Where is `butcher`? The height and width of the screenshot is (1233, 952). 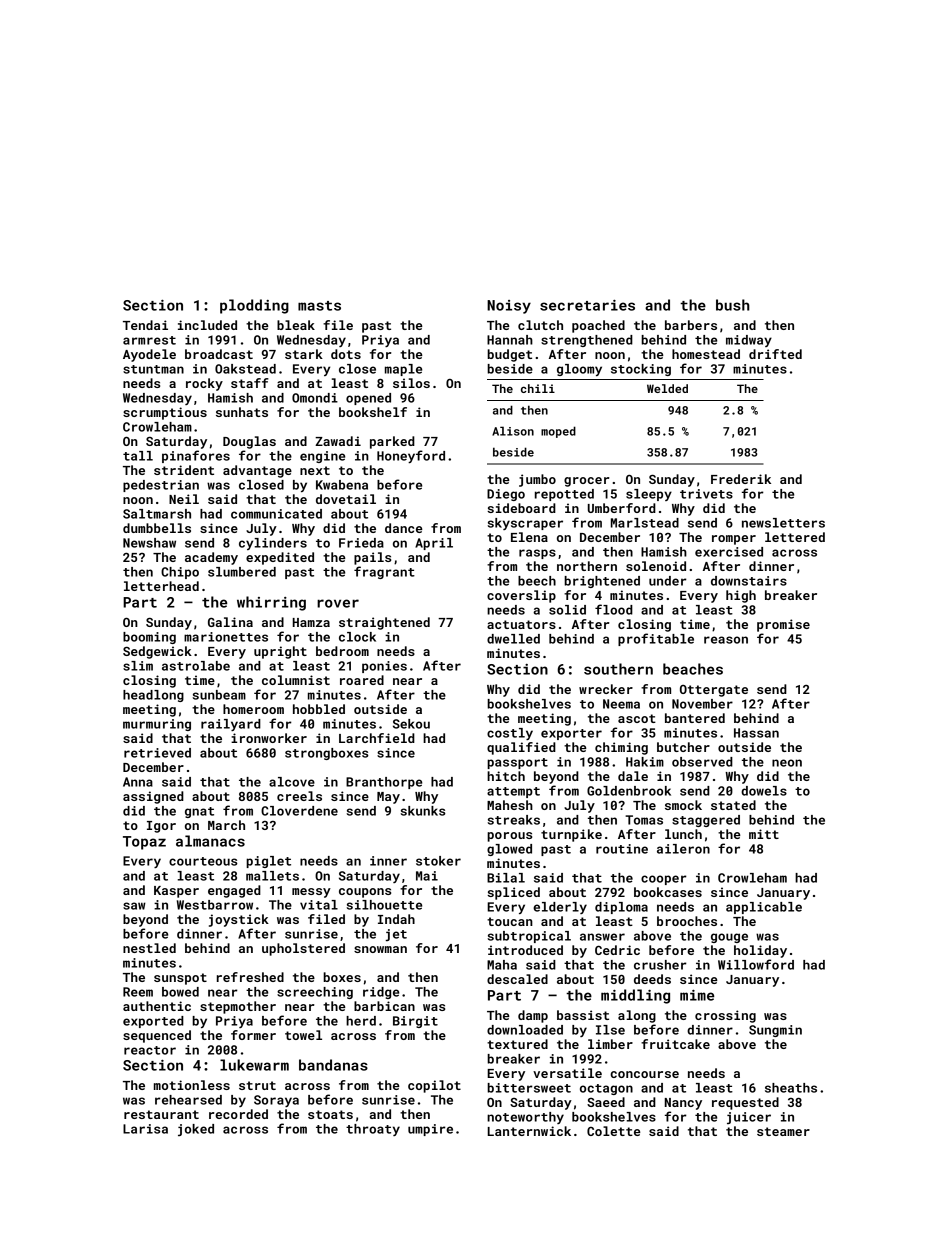 butcher is located at coordinates (683, 747).
